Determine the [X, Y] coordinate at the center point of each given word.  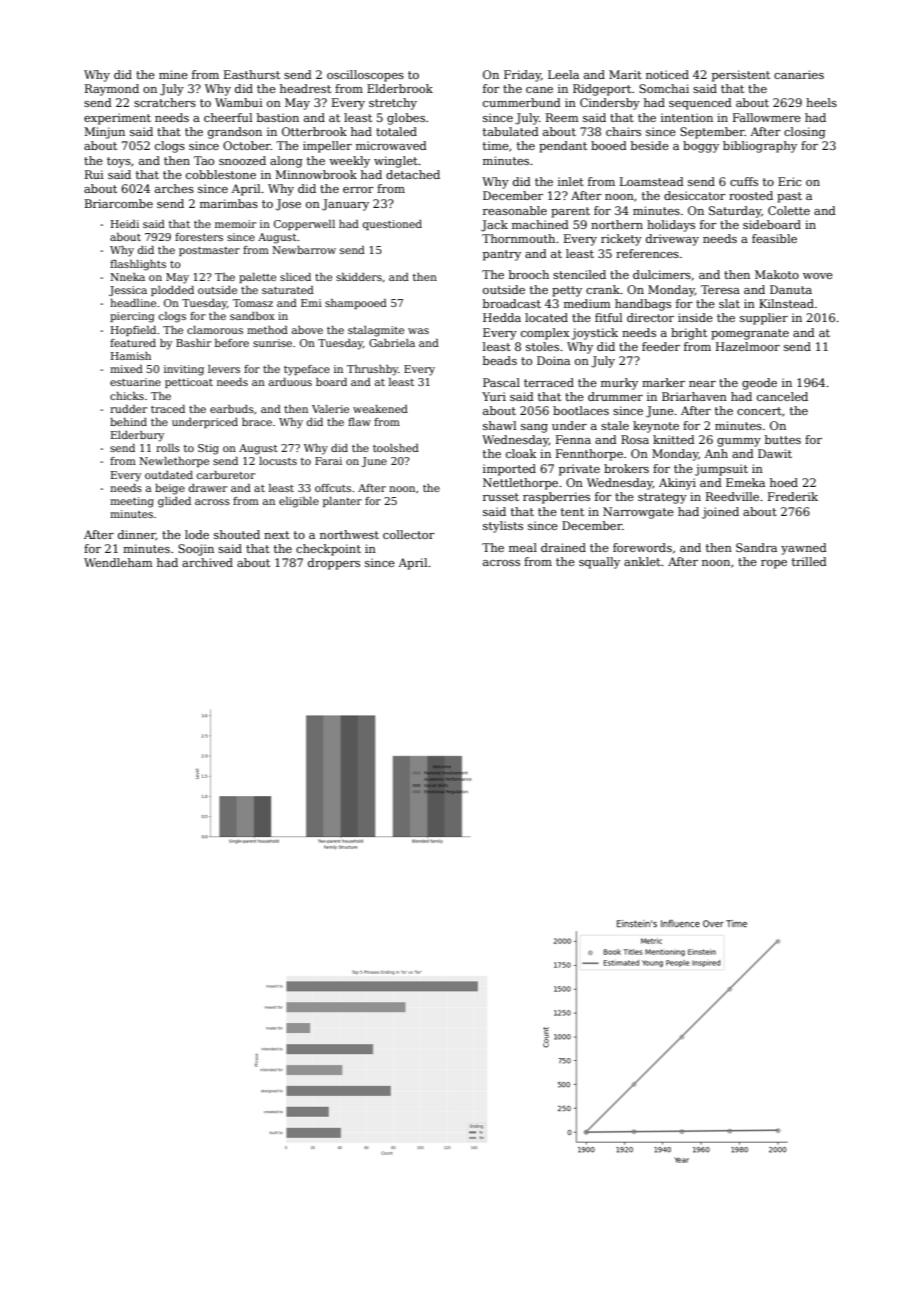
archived [207, 562]
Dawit [775, 453]
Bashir [193, 343]
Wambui [239, 102]
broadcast [512, 303]
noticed [667, 74]
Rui [94, 174]
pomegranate [750, 334]
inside [695, 317]
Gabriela [392, 343]
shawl [499, 425]
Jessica [128, 291]
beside [650, 145]
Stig [208, 449]
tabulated [511, 131]
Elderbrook [400, 88]
